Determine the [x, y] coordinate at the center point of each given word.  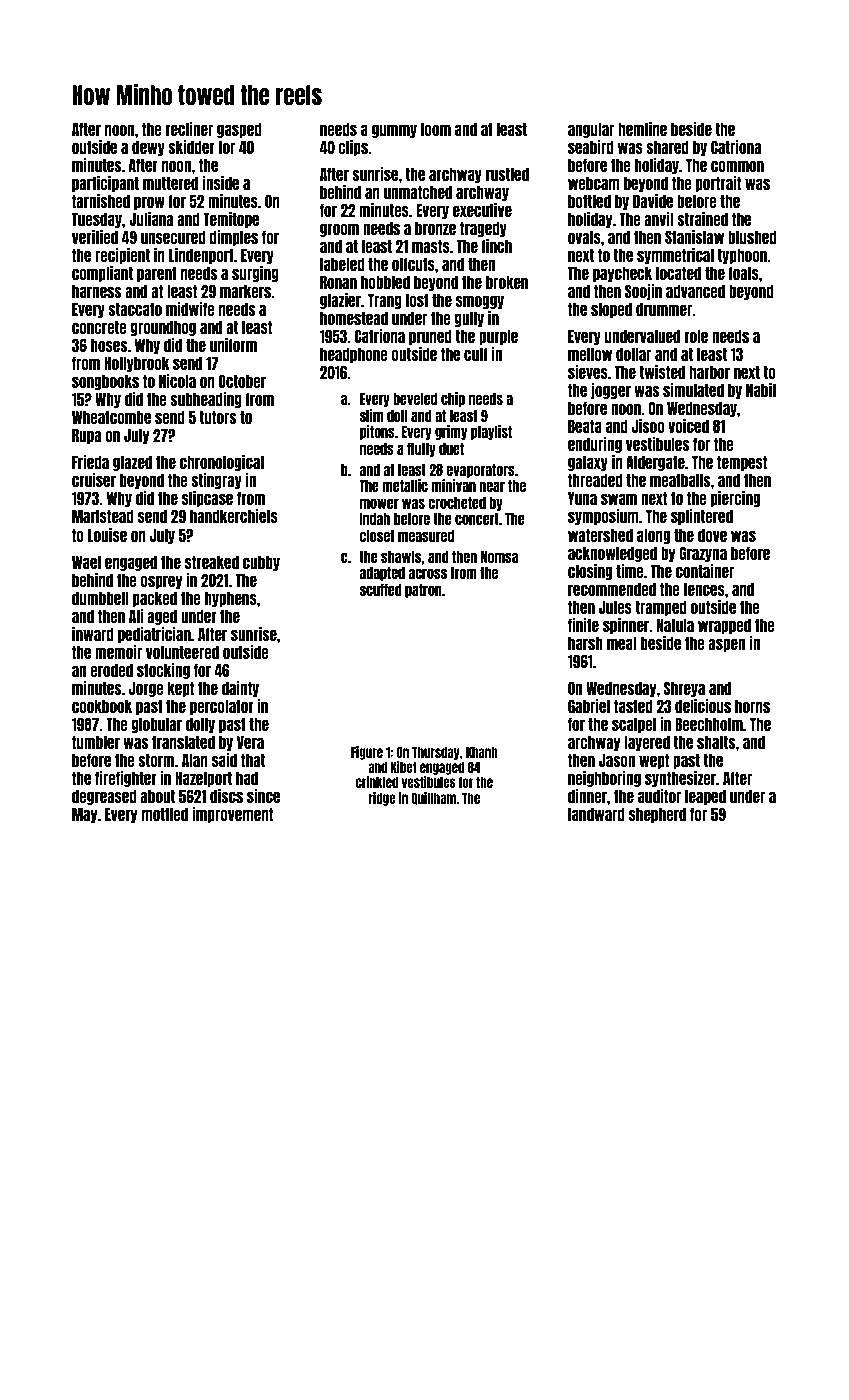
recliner [189, 129]
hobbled [385, 282]
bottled [589, 201]
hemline [642, 129]
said [224, 760]
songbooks [105, 382]
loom [436, 129]
